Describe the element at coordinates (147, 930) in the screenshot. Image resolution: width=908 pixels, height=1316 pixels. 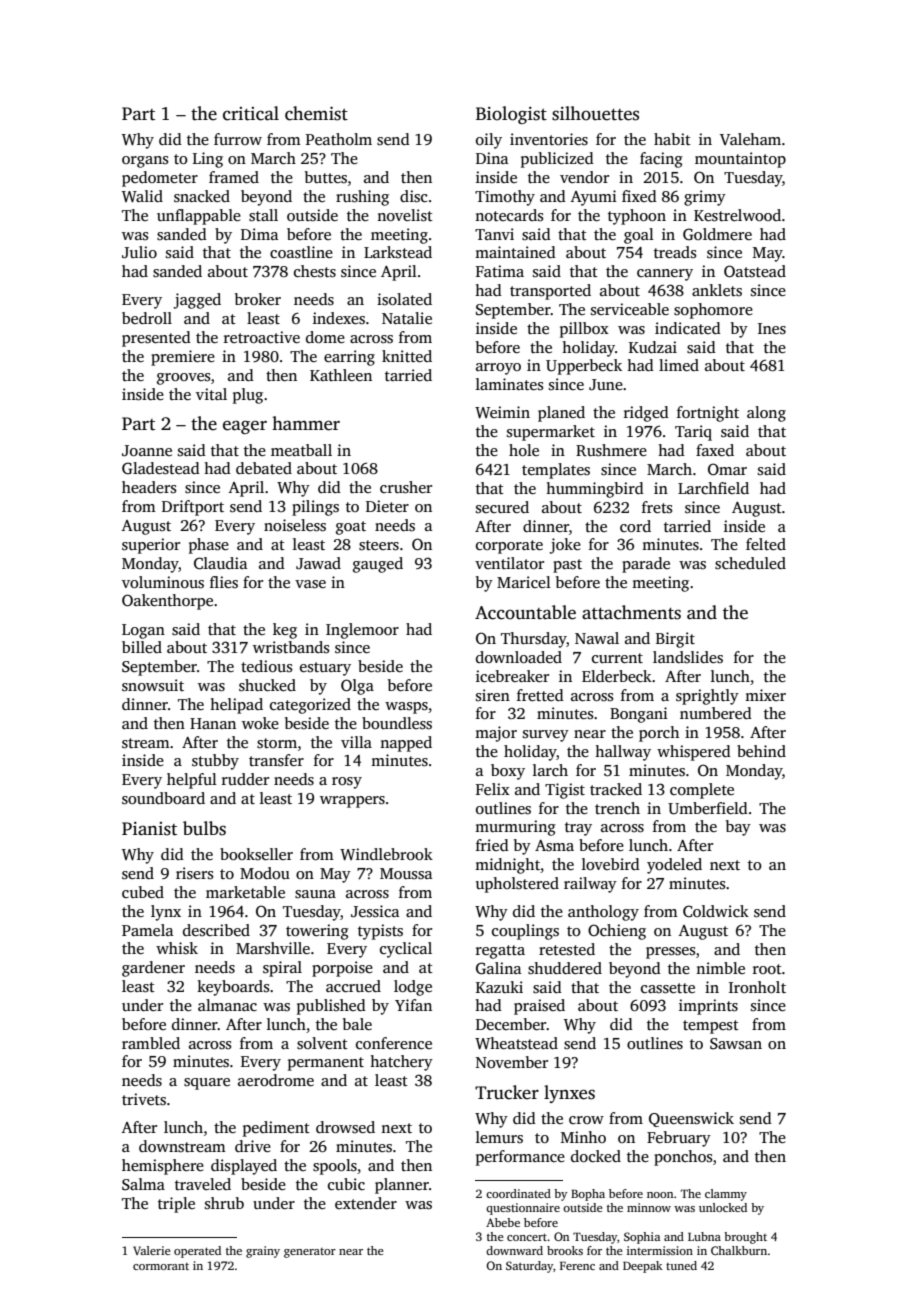
I see `Pamela` at that location.
